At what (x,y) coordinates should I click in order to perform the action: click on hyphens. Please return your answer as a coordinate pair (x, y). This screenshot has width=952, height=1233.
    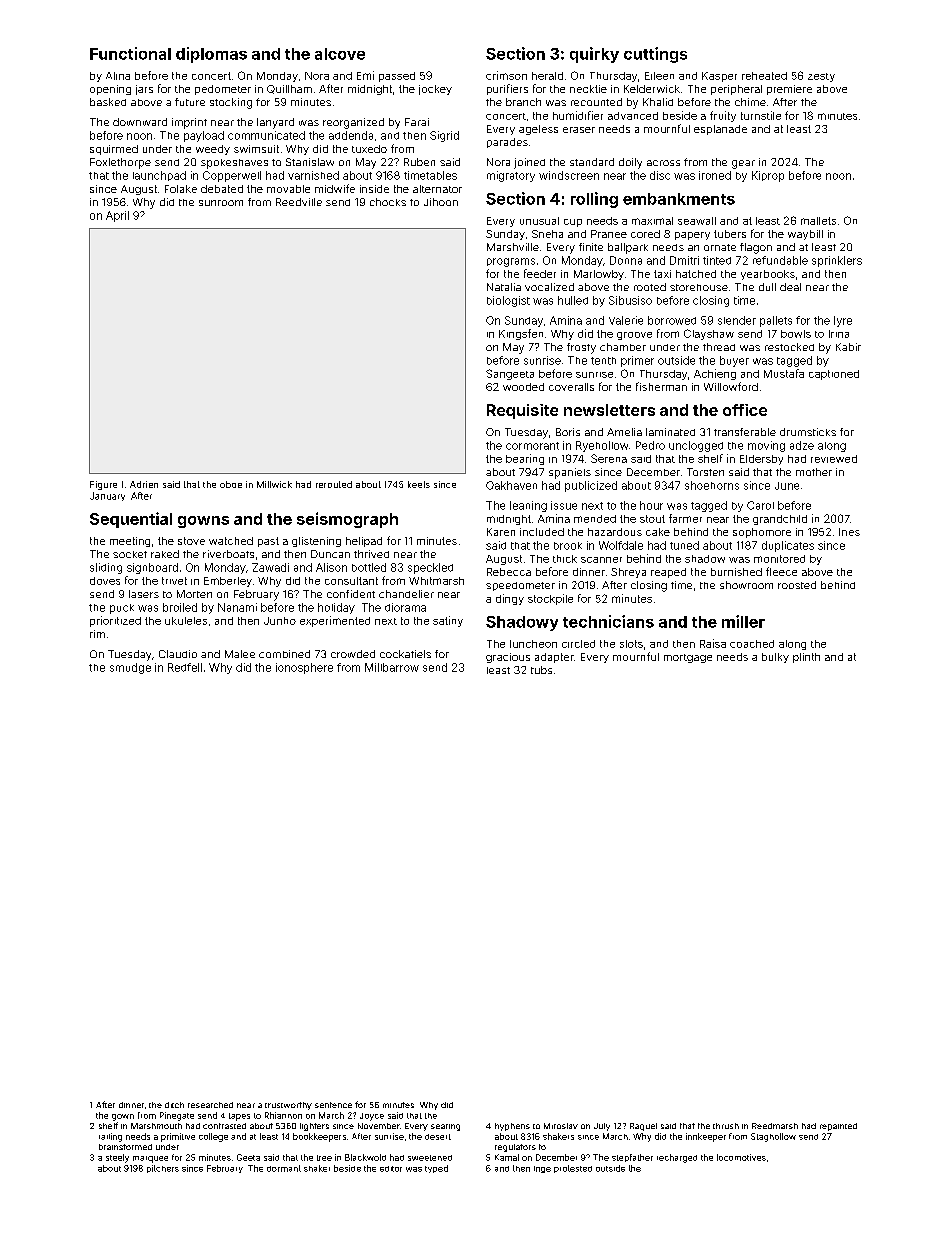
    Looking at the image, I should click on (512, 1127).
